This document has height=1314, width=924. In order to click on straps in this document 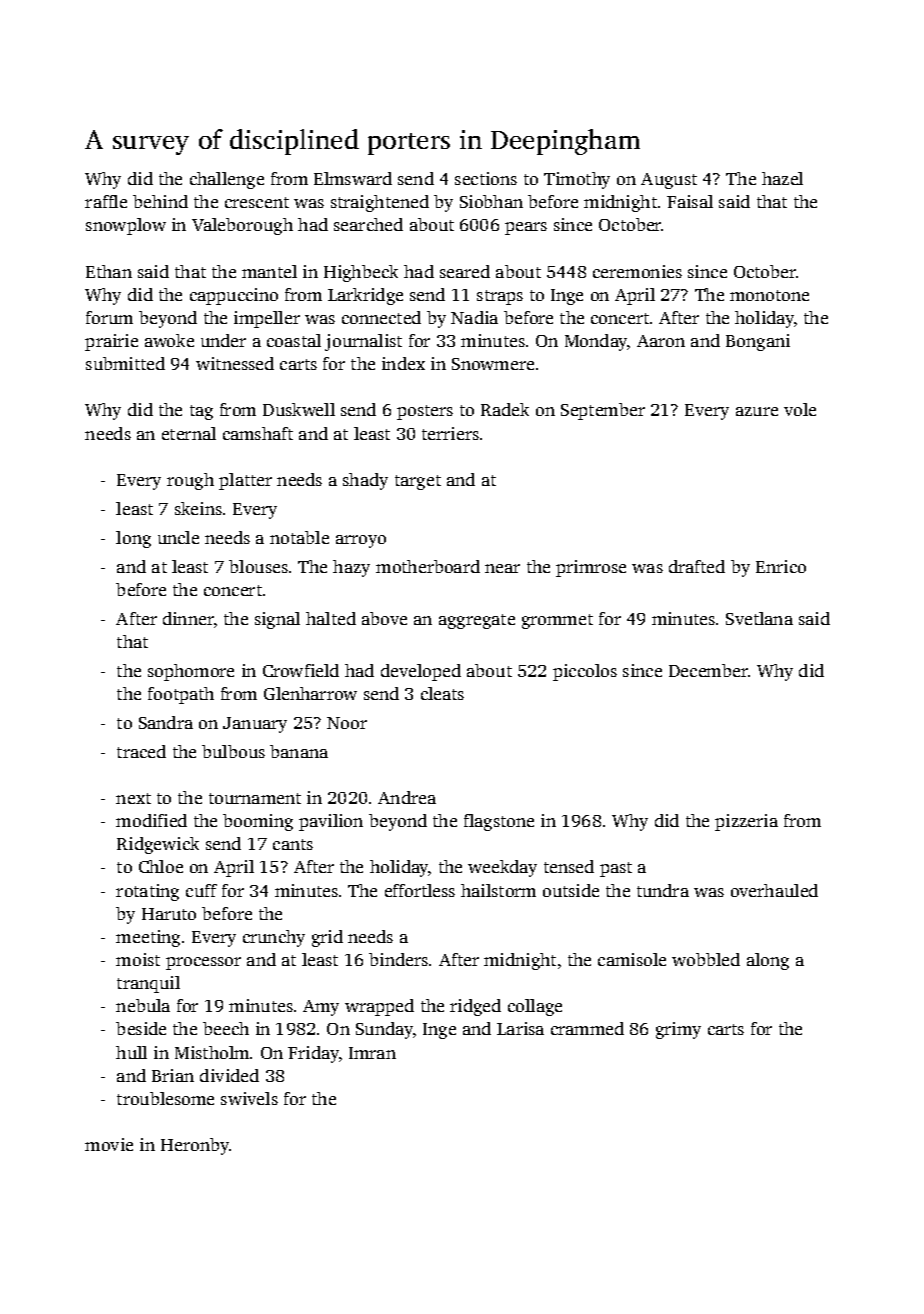, I will do `click(500, 297)`.
